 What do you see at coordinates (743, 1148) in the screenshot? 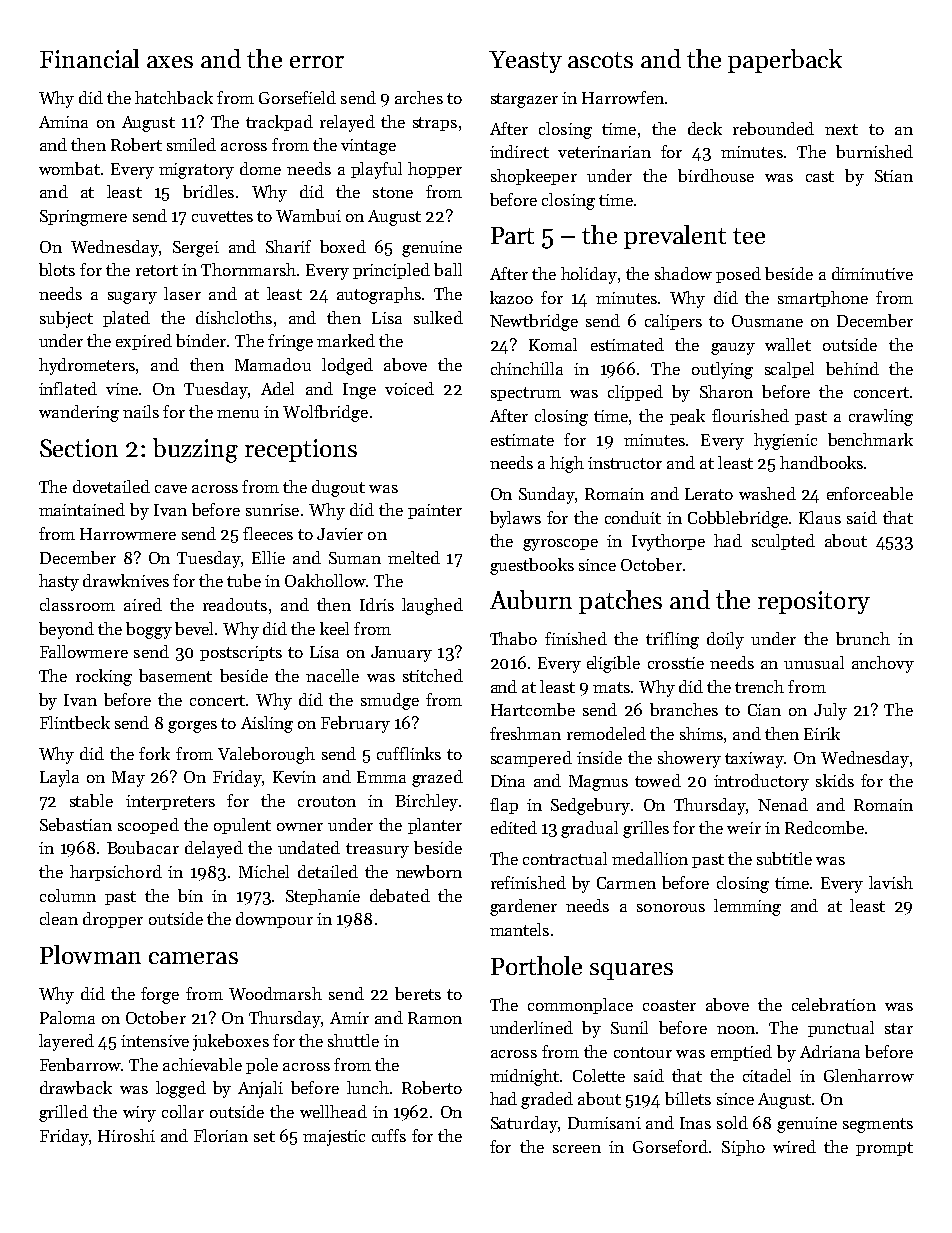
I see `Sipho` at bounding box center [743, 1148].
